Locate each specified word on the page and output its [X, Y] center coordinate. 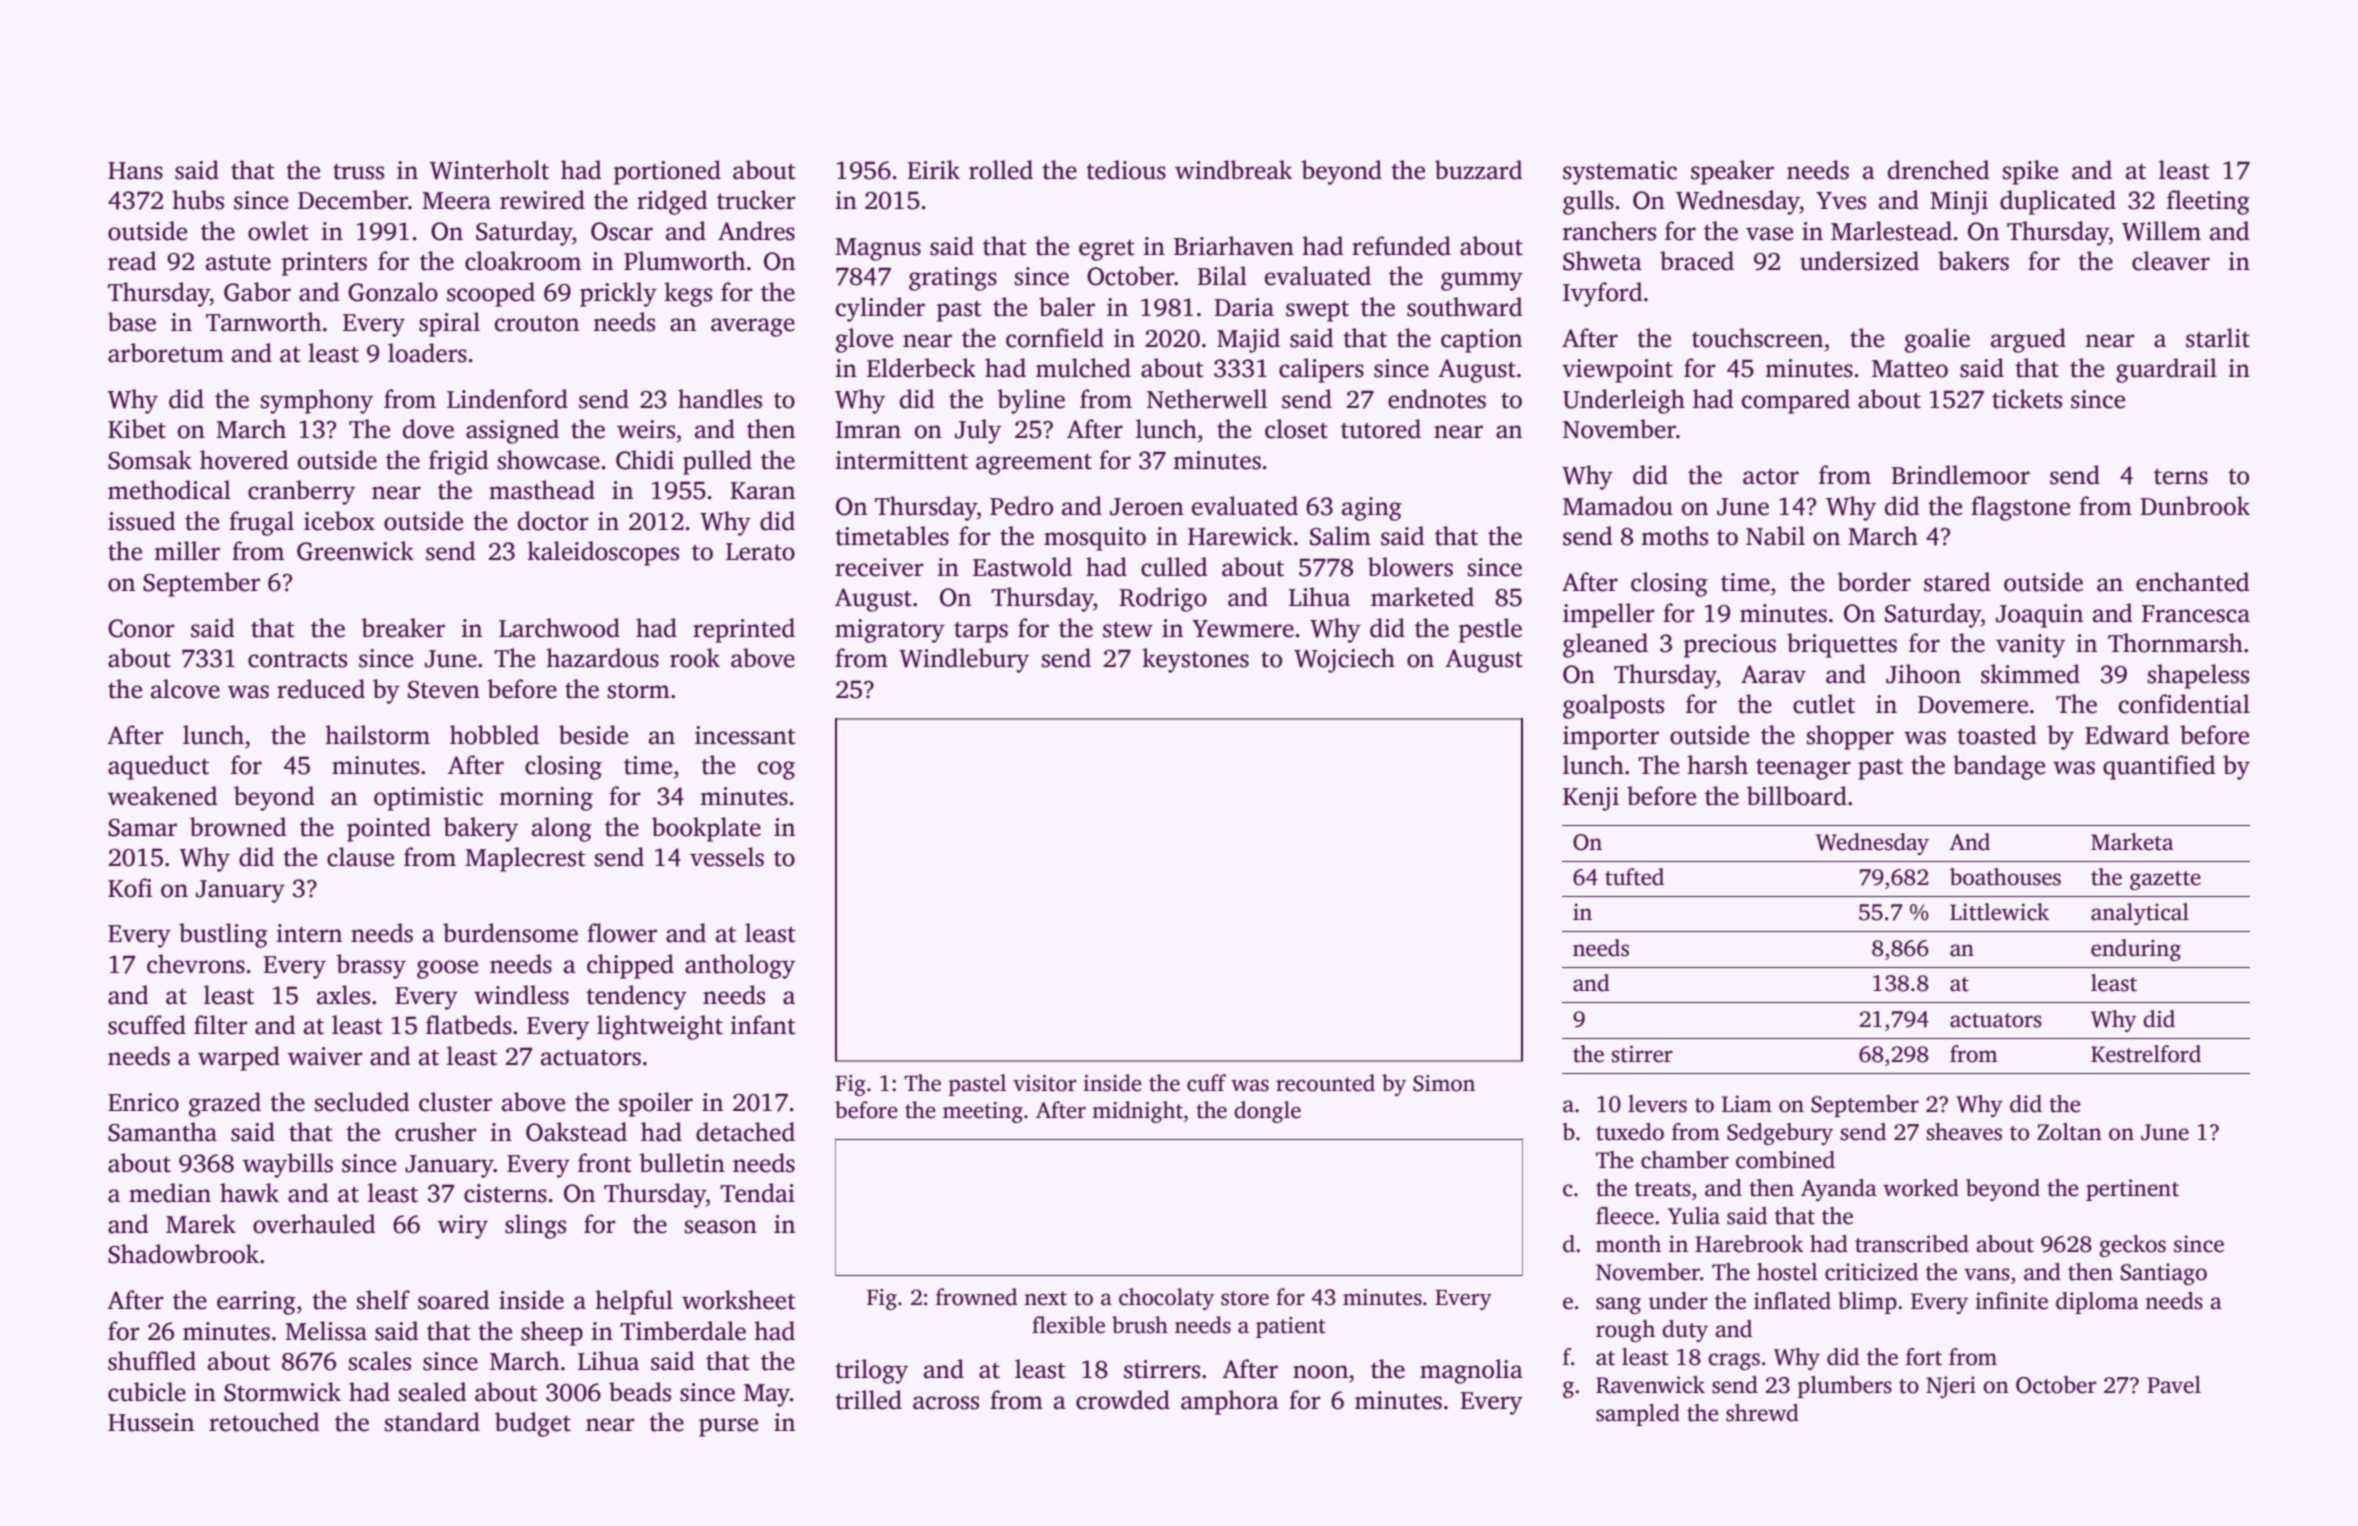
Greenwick [355, 551]
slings [535, 1226]
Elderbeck [921, 368]
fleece [1625, 1216]
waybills [288, 1165]
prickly [618, 294]
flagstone [2020, 508]
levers [1657, 1104]
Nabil [1775, 536]
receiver [879, 567]
